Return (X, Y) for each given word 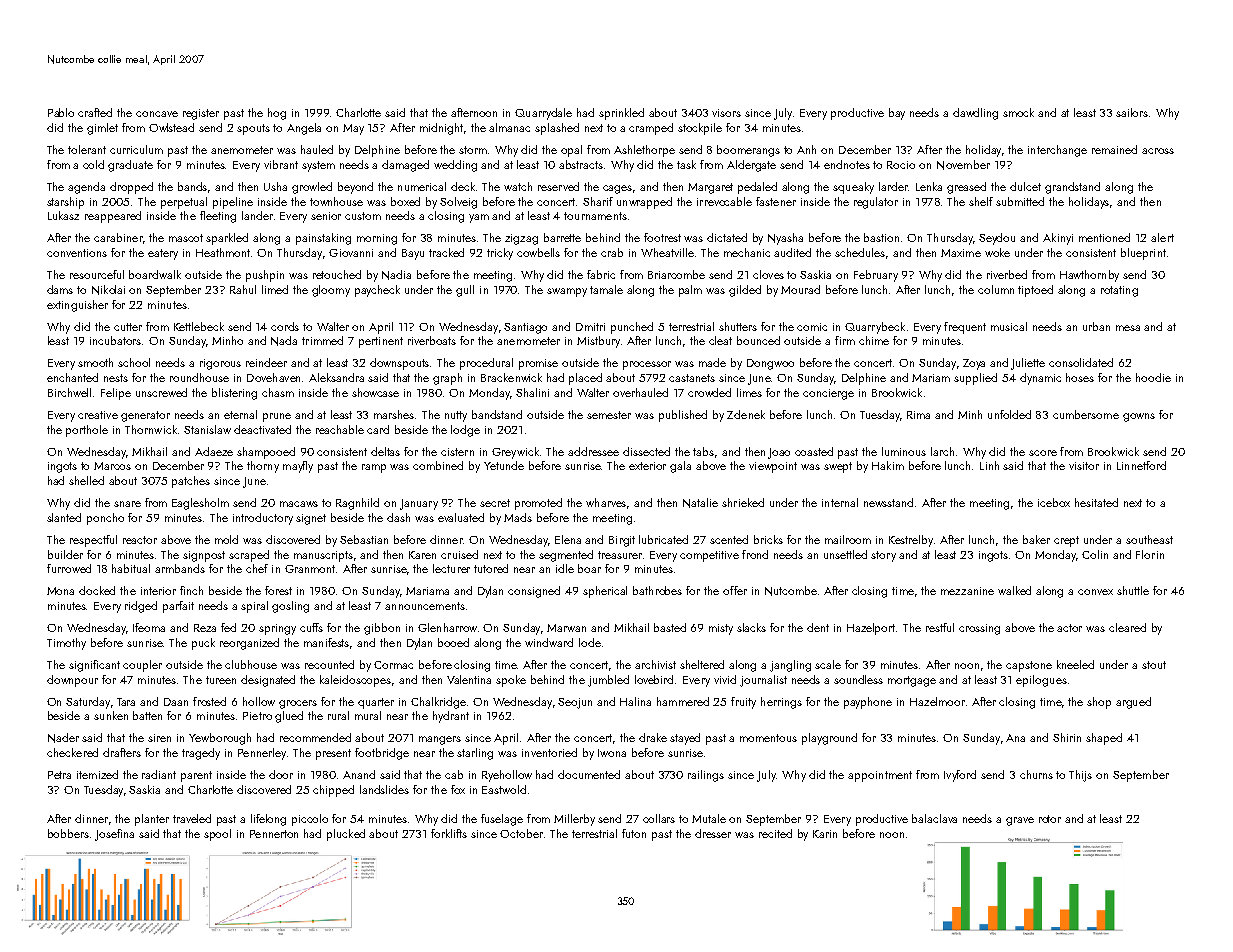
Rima (918, 415)
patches (191, 482)
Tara (126, 702)
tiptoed (1035, 291)
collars (659, 818)
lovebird (654, 679)
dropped (131, 188)
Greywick (515, 453)
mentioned (1104, 237)
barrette (562, 237)
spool (217, 835)
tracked (446, 252)
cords (285, 326)
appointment (880, 776)
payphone (868, 703)
